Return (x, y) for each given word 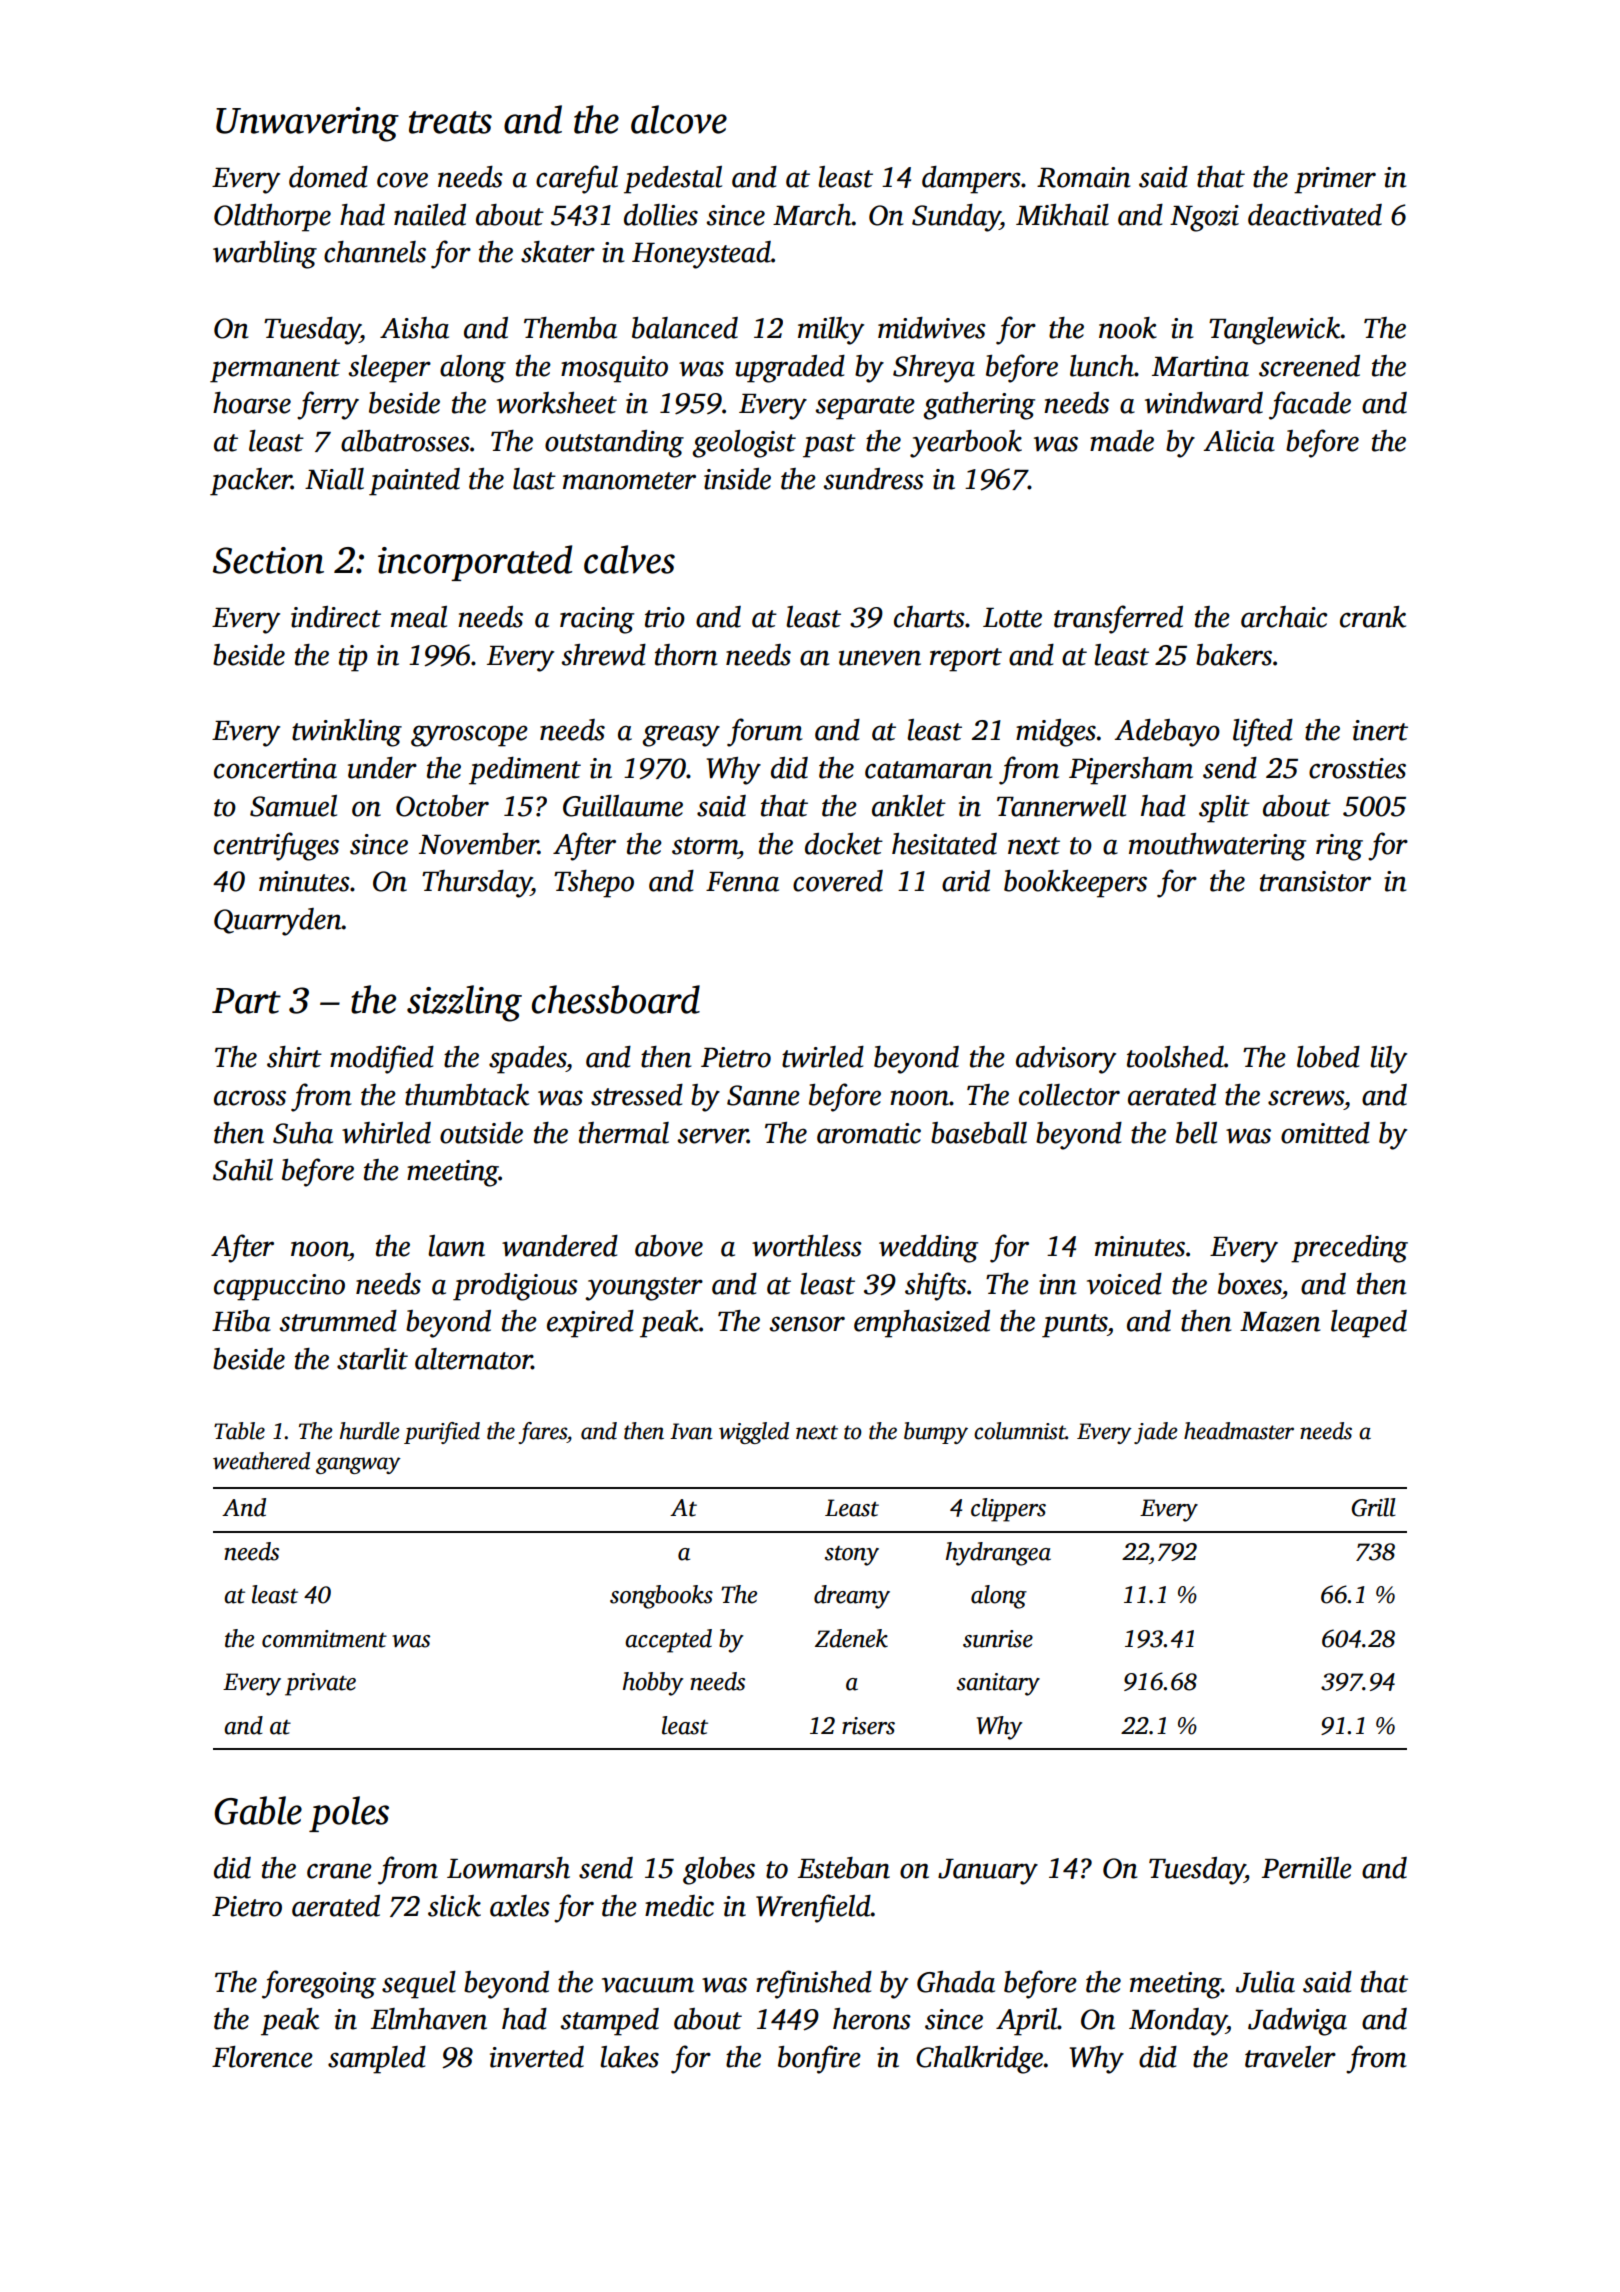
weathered (261, 1461)
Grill (1374, 1507)
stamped (609, 2022)
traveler (1290, 2057)
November (478, 844)
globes (719, 1871)
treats (450, 122)
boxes (1250, 1284)
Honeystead (701, 255)
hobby (653, 1684)
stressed (637, 1095)
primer (1335, 180)
